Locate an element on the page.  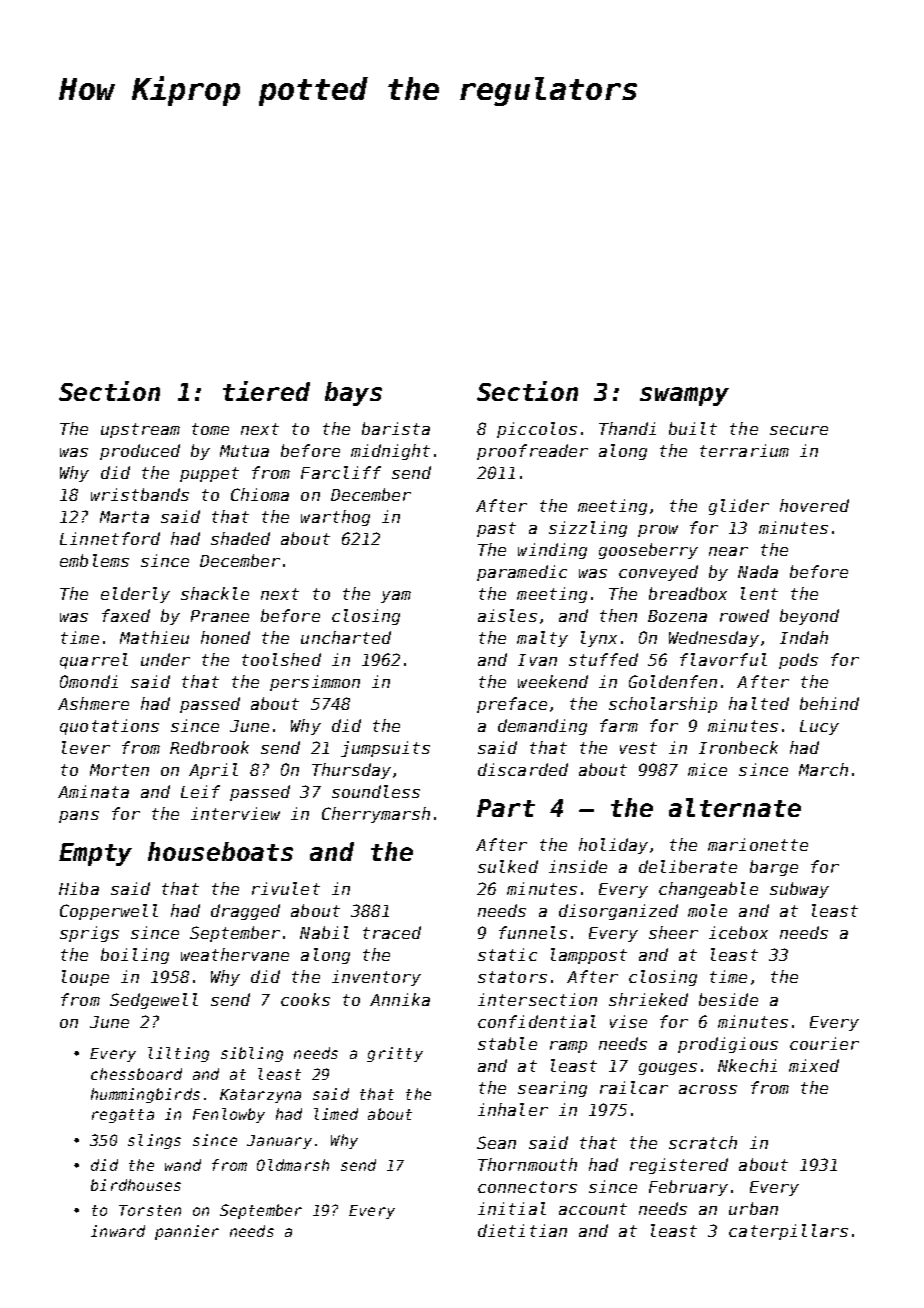
quarrel is located at coordinates (94, 661).
